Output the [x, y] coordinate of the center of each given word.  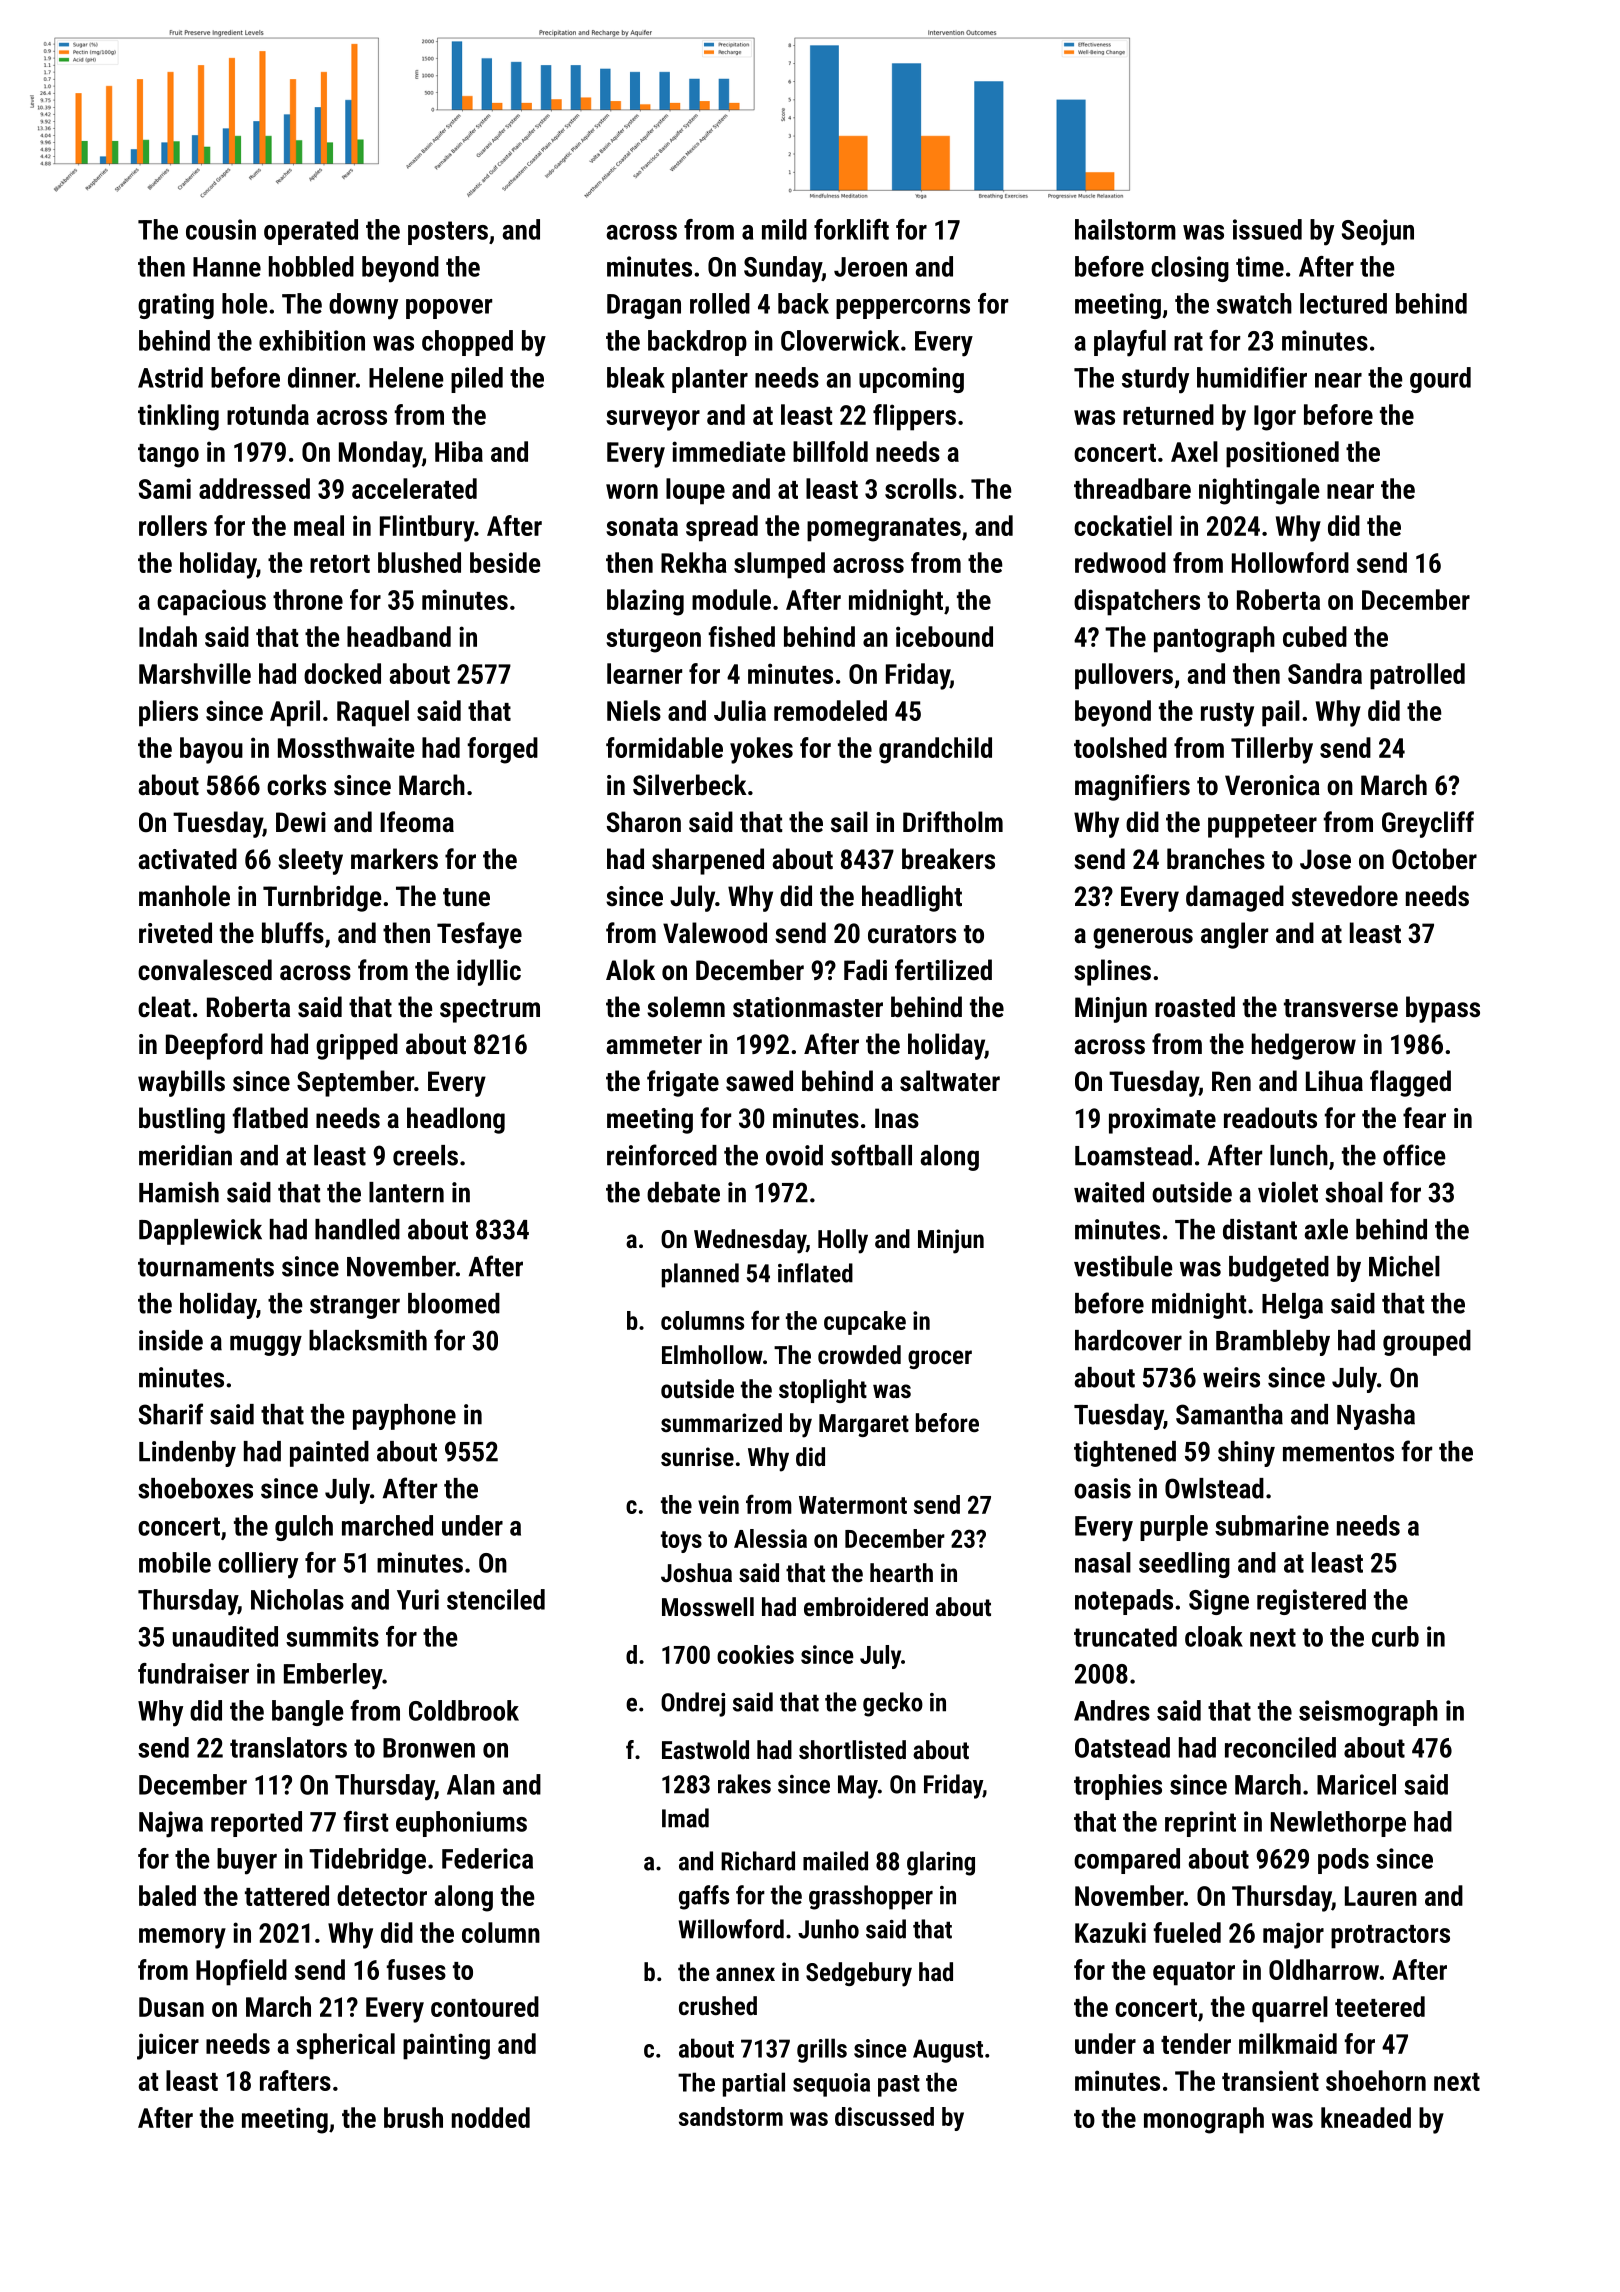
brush [413, 2117]
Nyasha [1376, 1417]
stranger [355, 1307]
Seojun [1378, 232]
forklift [851, 229]
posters [448, 233]
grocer [940, 1359]
